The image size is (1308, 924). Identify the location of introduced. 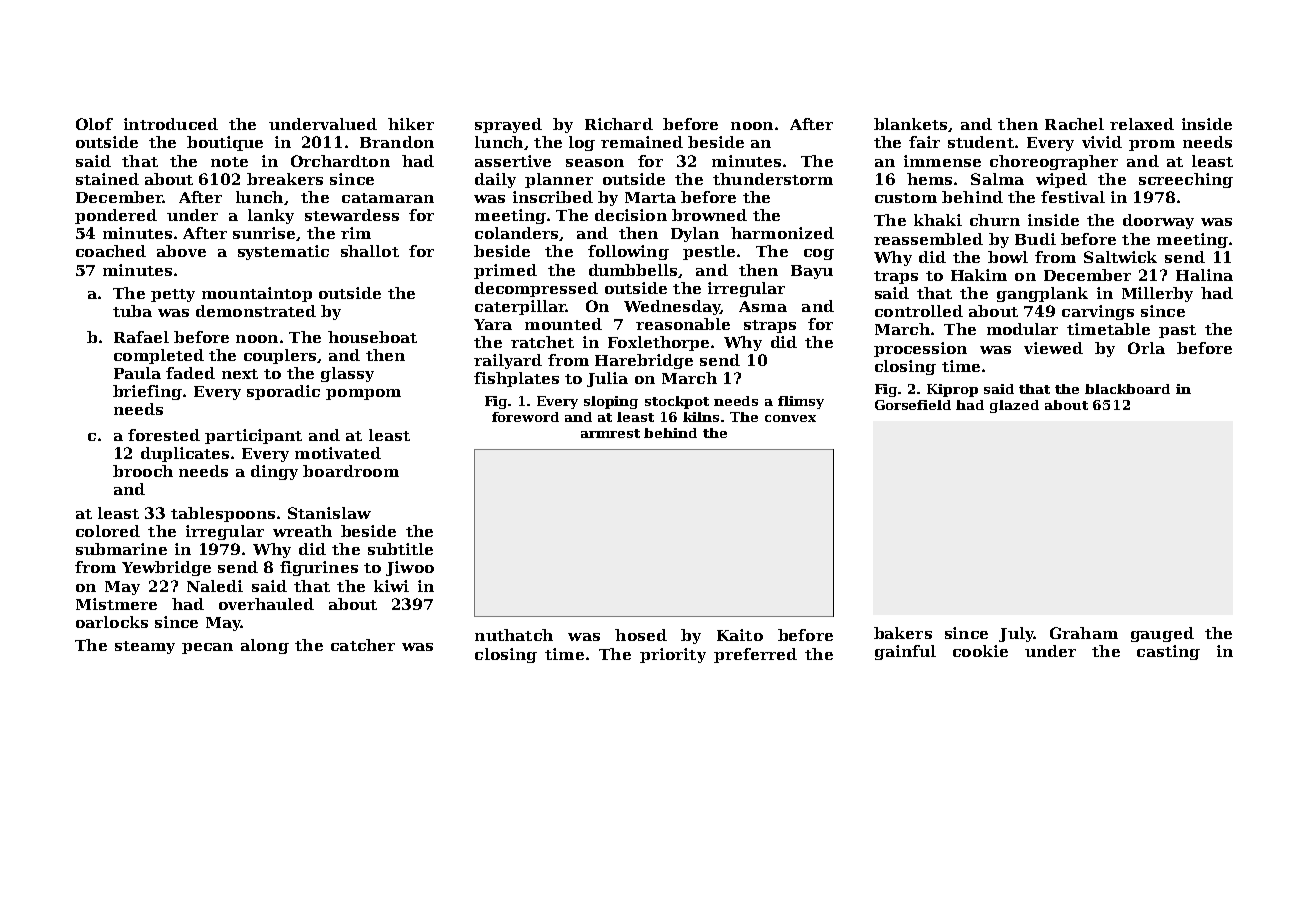
(171, 124).
